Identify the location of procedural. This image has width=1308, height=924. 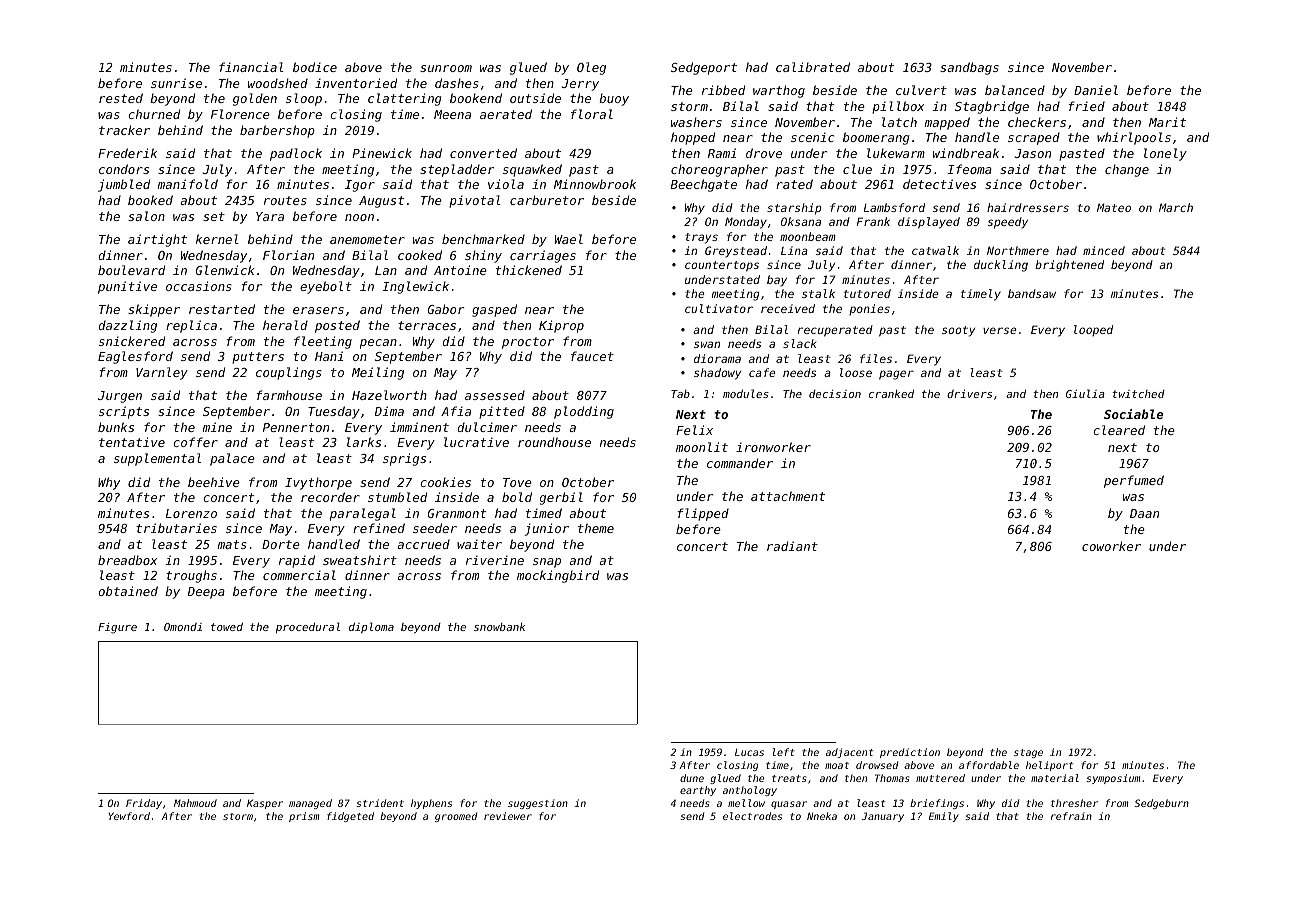
(308, 627).
